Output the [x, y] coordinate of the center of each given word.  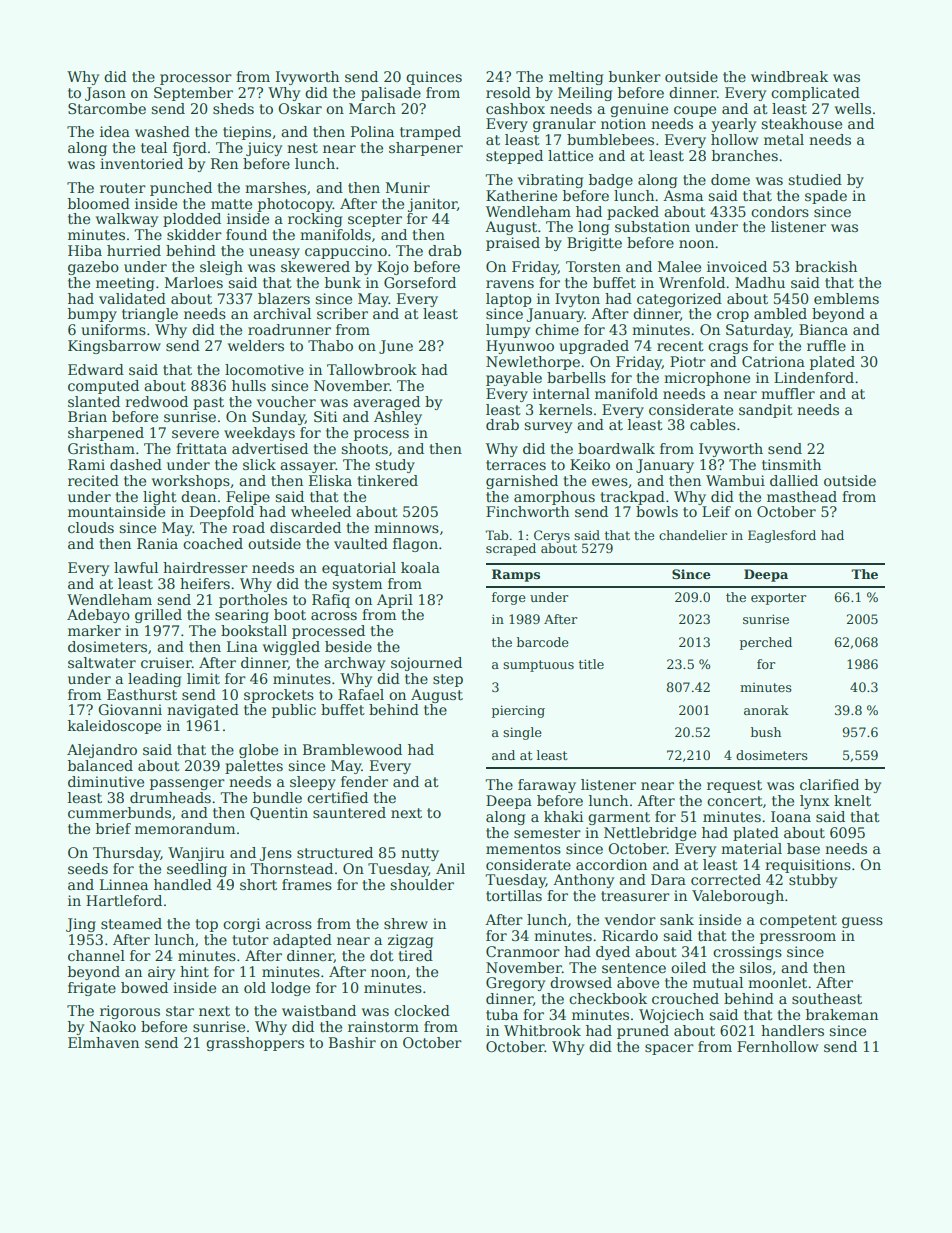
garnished [522, 482]
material [751, 848]
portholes [253, 601]
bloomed [99, 203]
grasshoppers [255, 1044]
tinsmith [791, 464]
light [160, 498]
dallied [794, 480]
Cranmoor [523, 951]
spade [826, 197]
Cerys [552, 536]
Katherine [521, 195]
